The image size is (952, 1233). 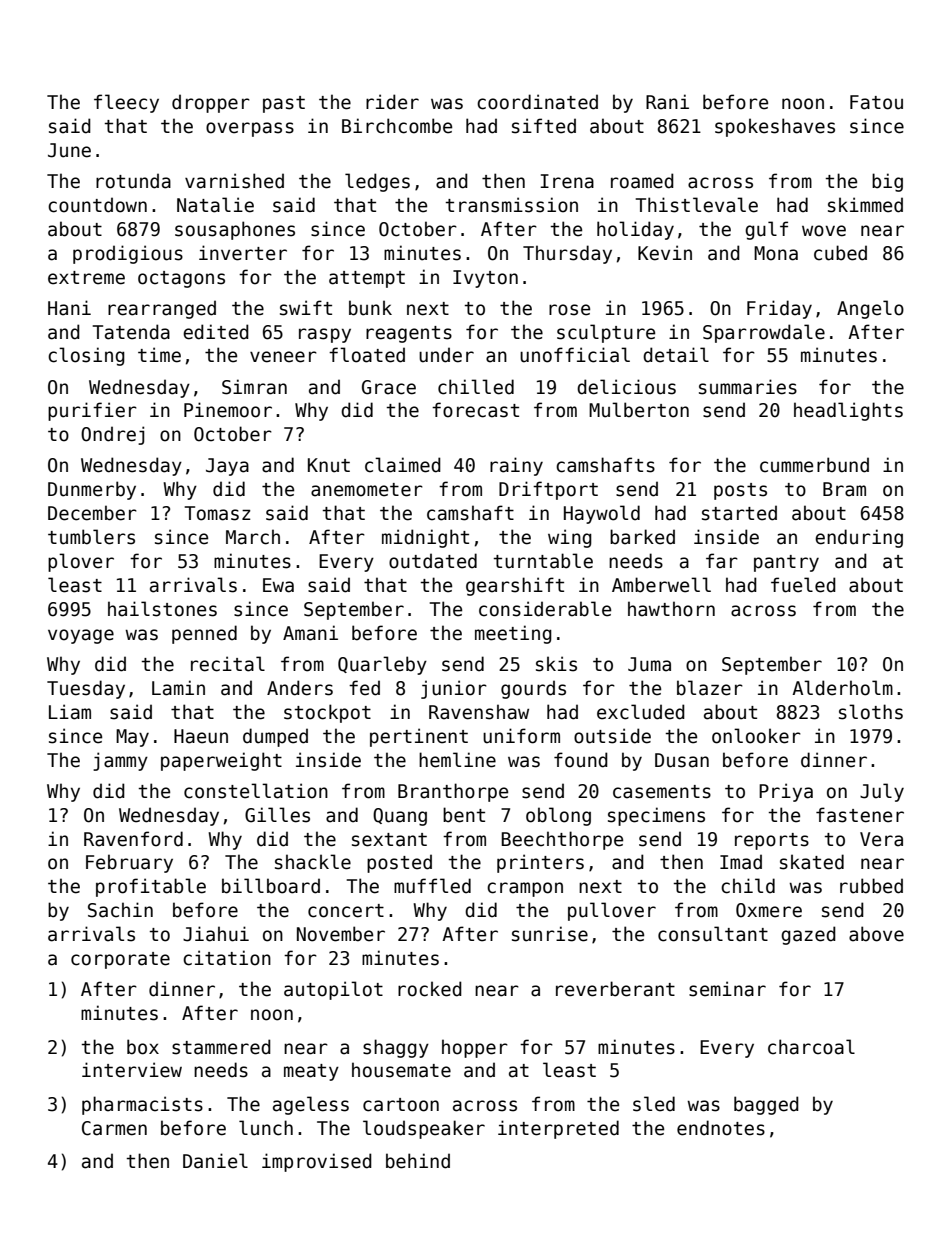 What do you see at coordinates (775, 127) in the image?
I see `spokeshaves` at bounding box center [775, 127].
